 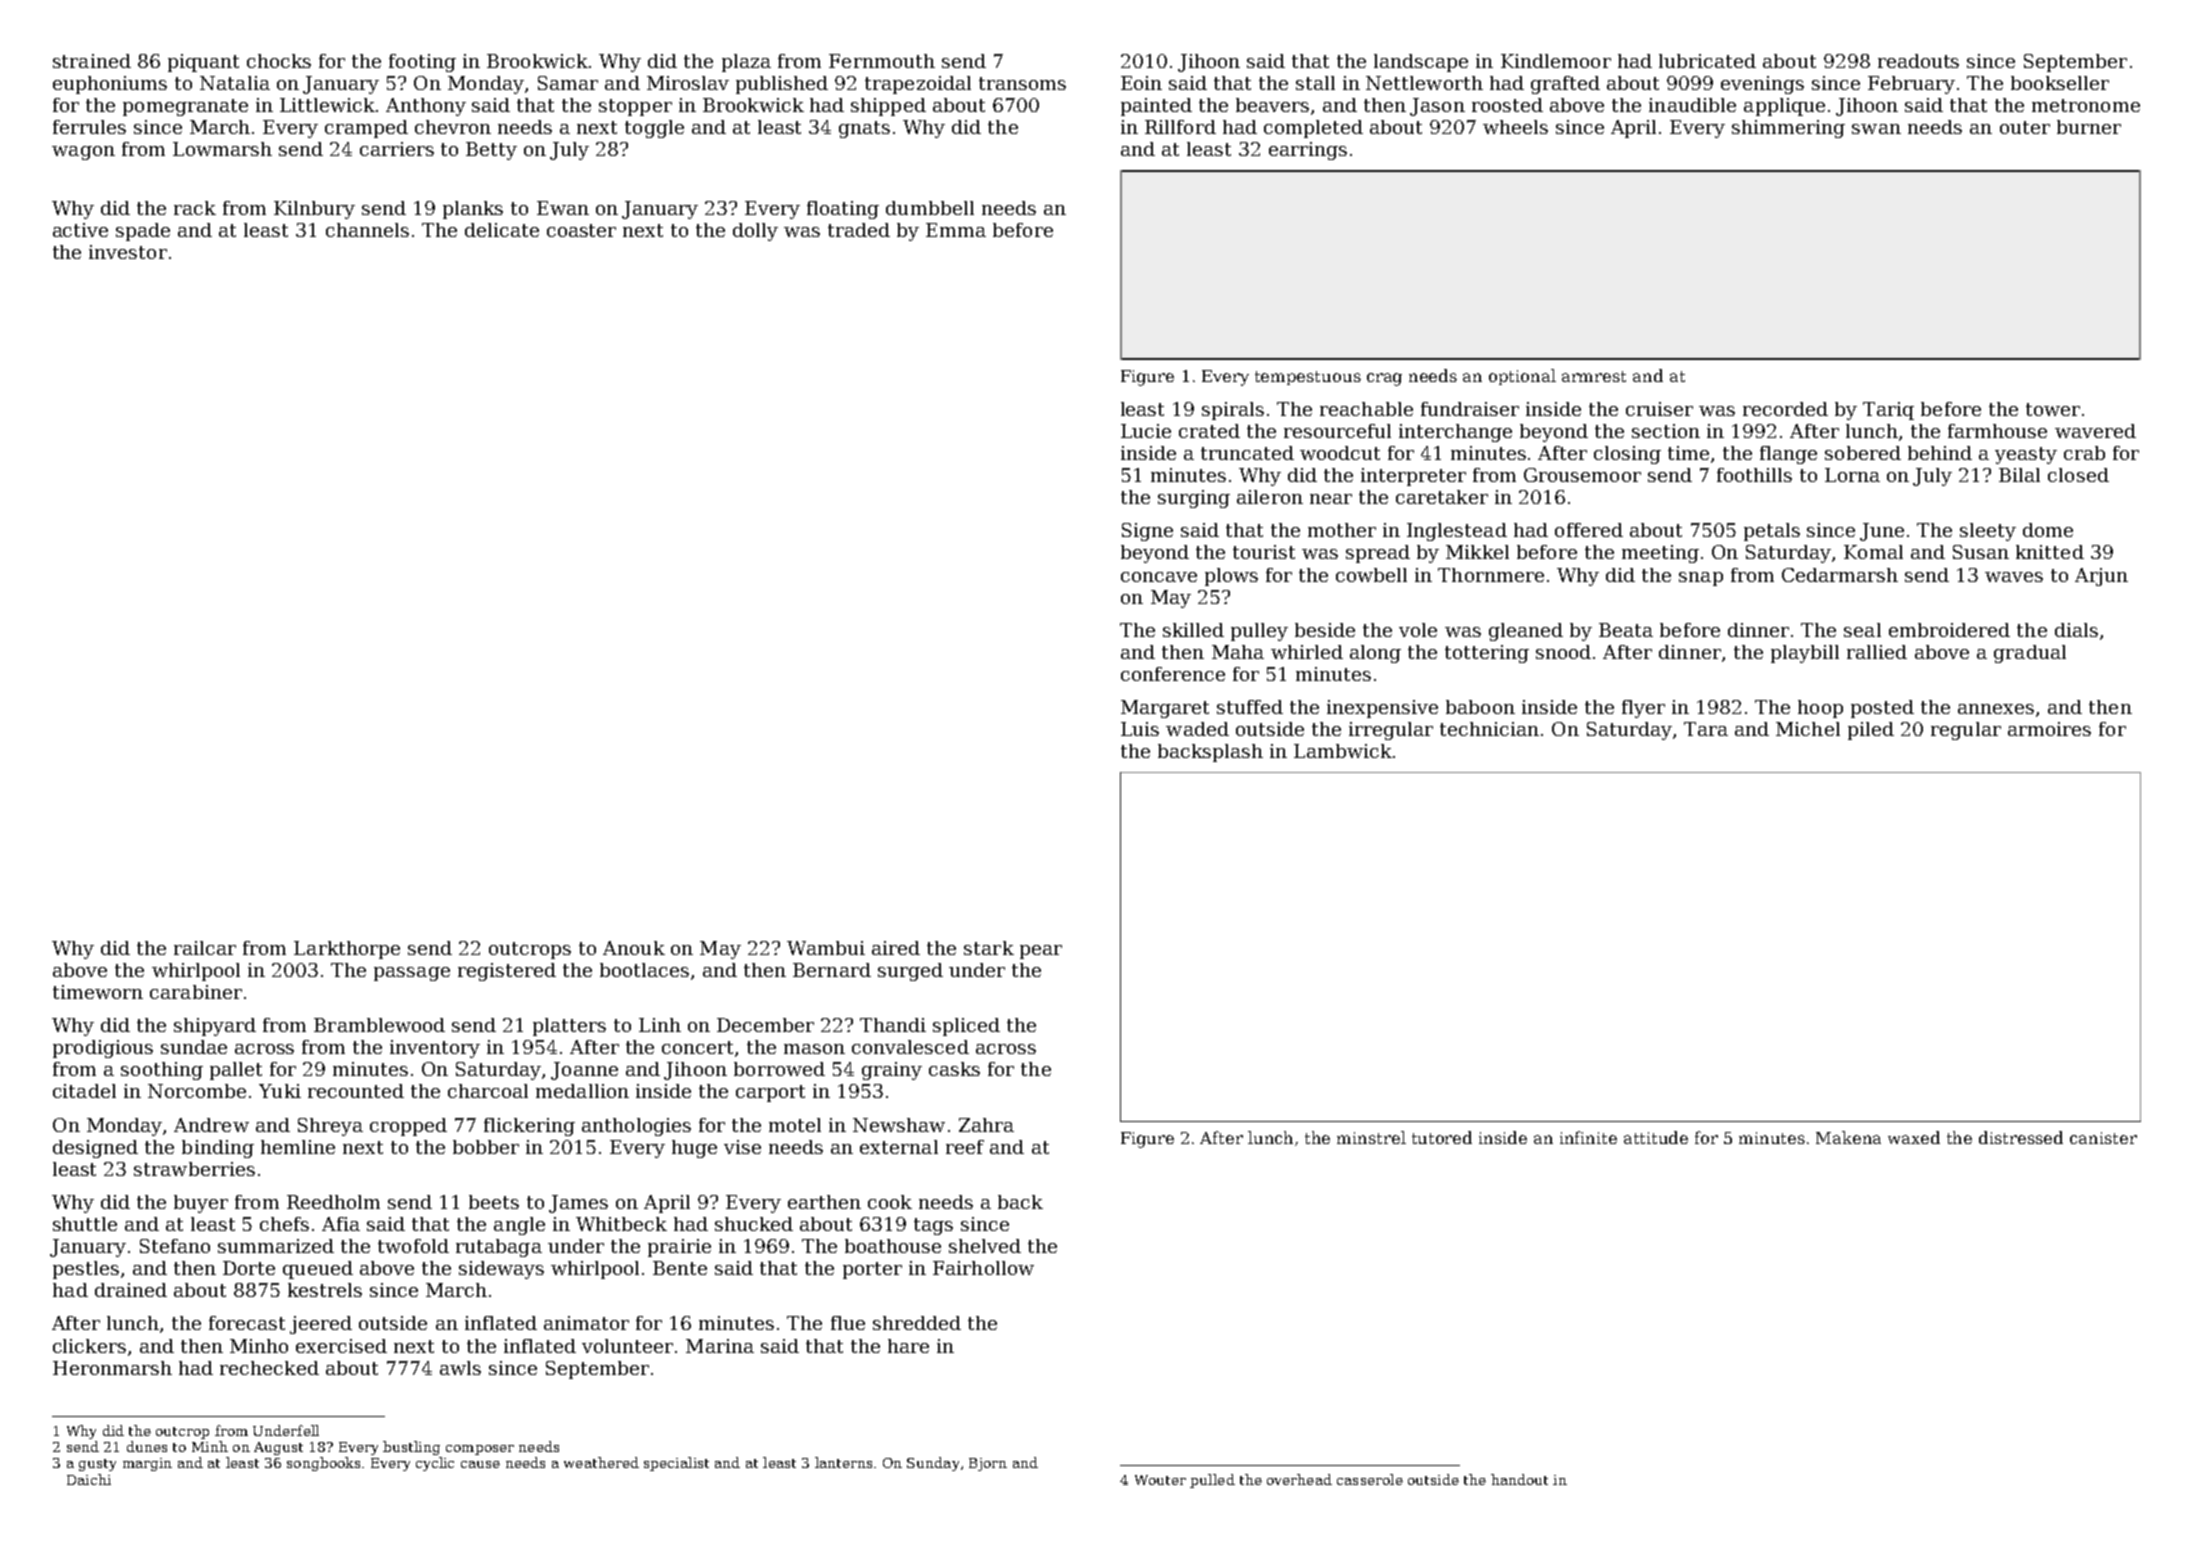 I want to click on Tara, so click(x=1706, y=729).
